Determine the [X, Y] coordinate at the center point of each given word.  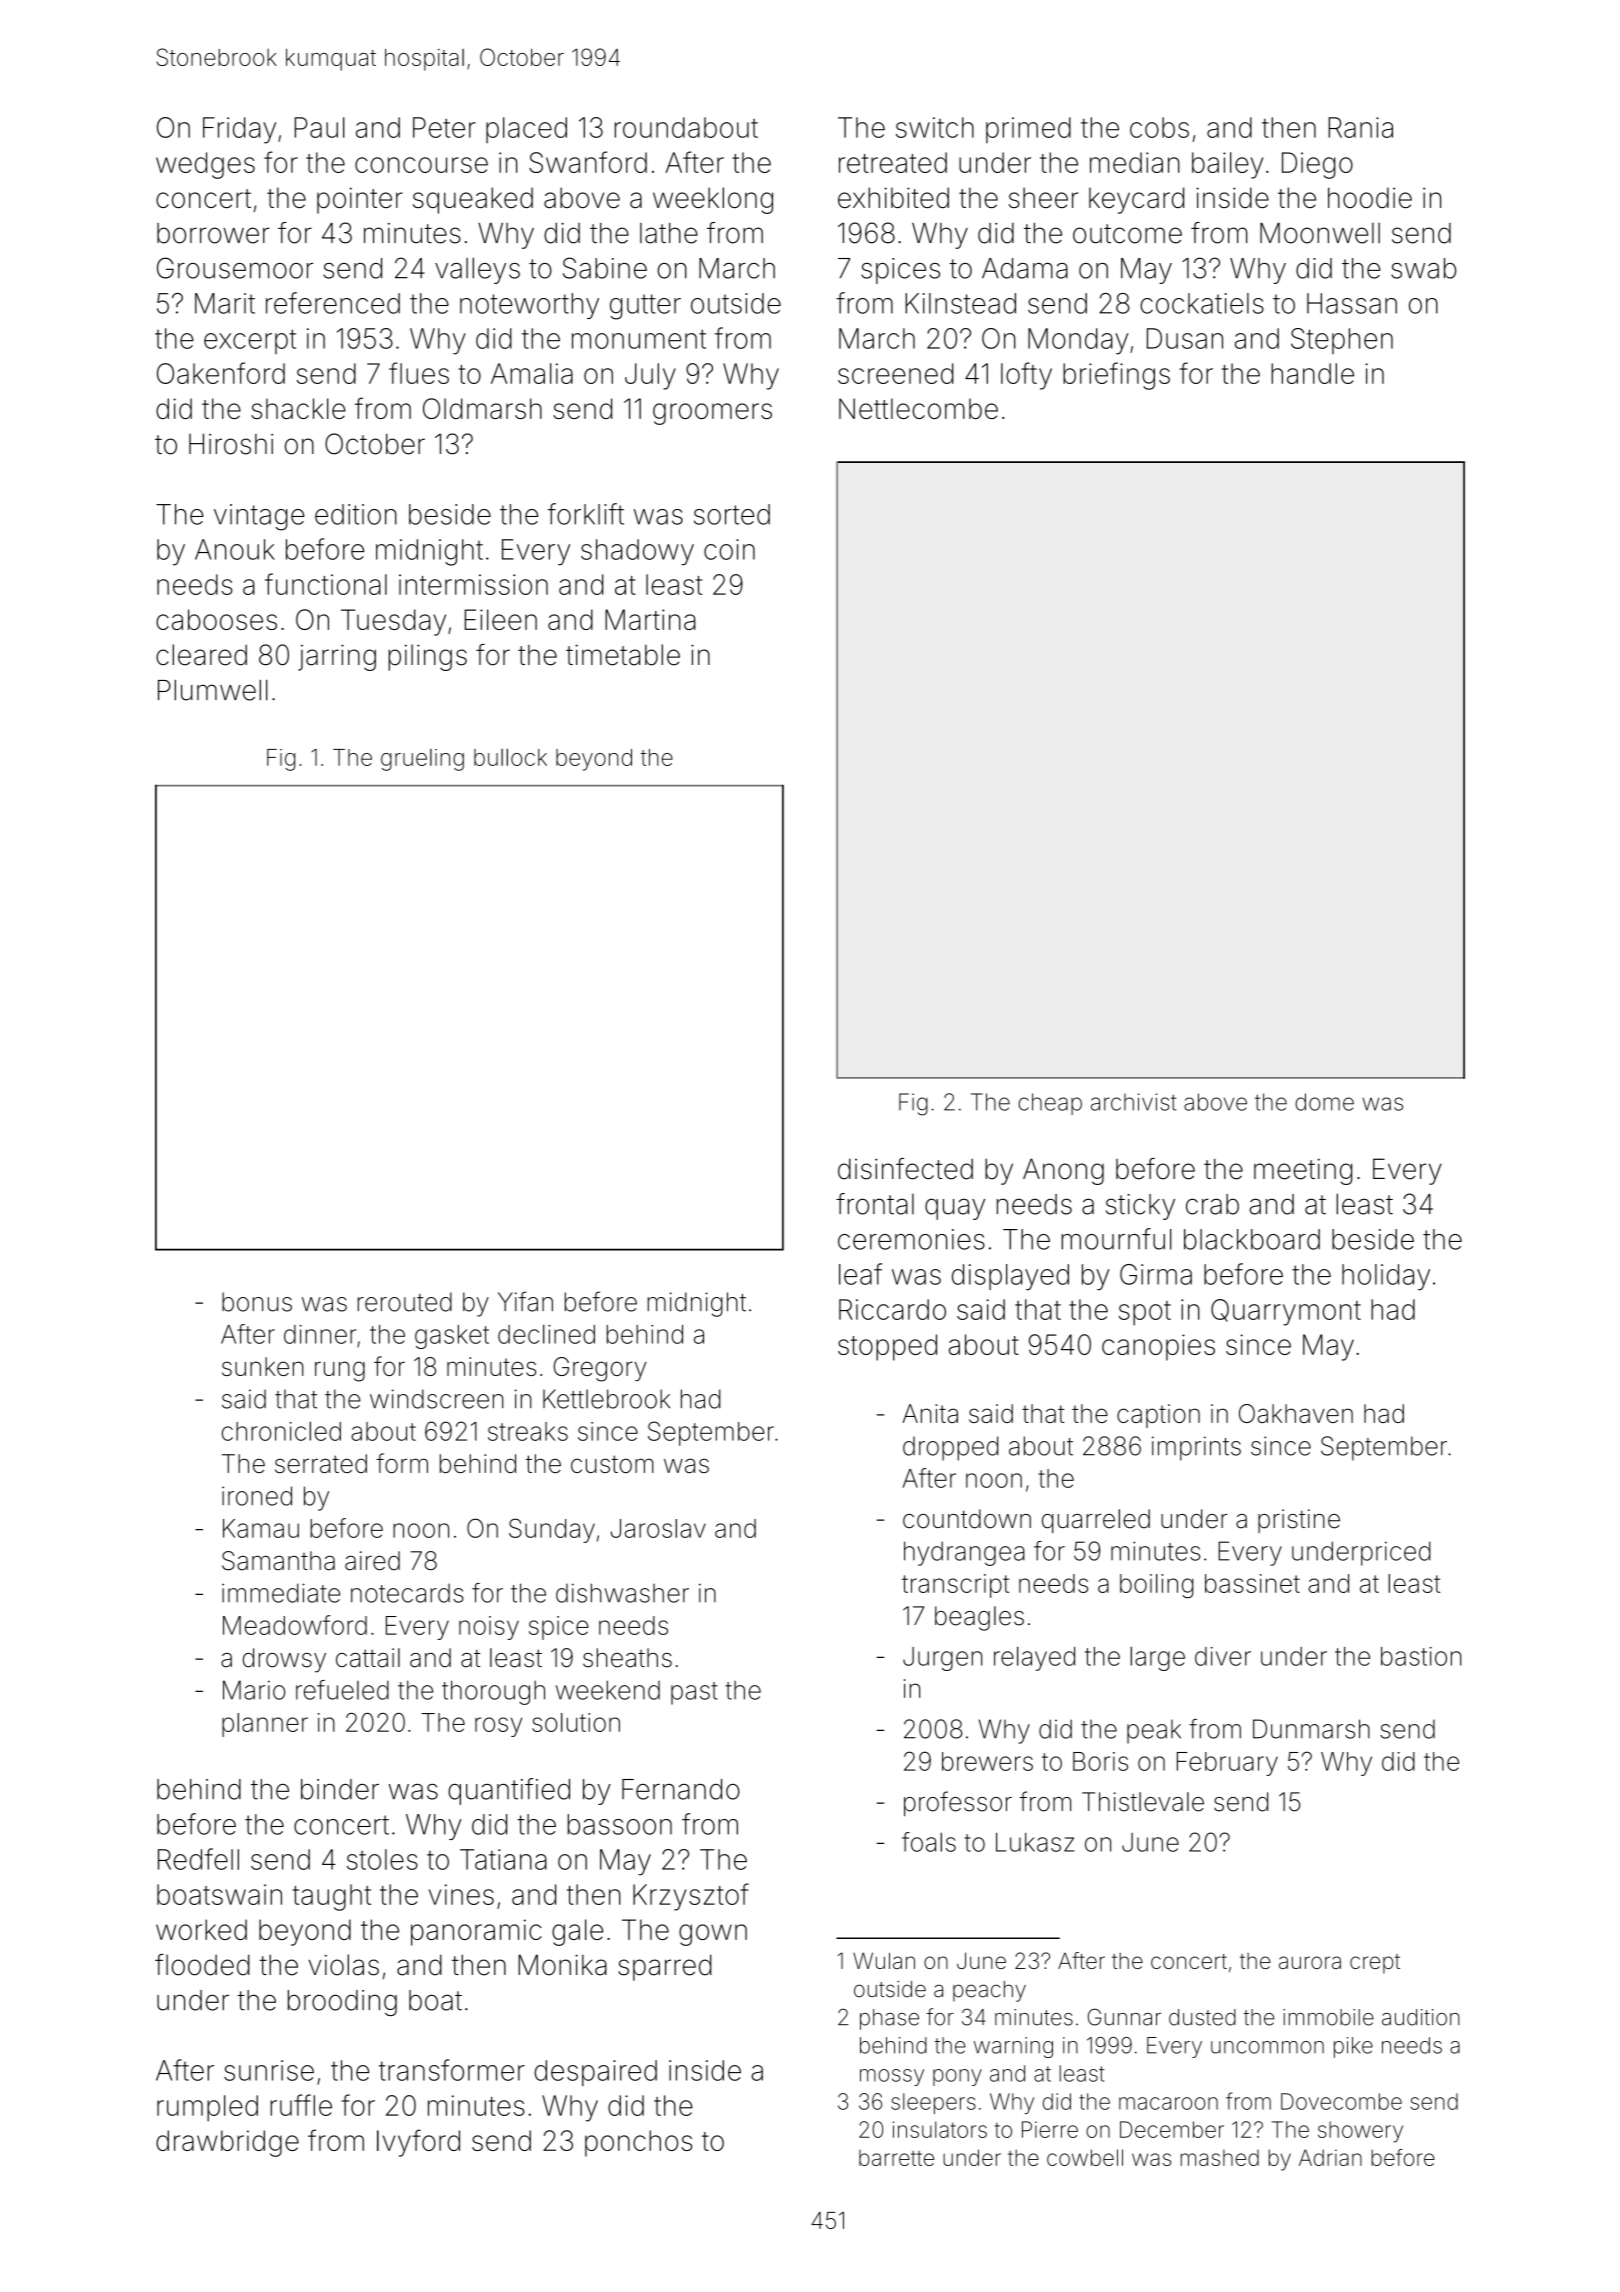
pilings [427, 657]
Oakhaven [1296, 1413]
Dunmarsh [1311, 1729]
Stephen [1342, 341]
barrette [896, 2158]
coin [729, 549]
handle [1312, 373]
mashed [1220, 2157]
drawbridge [227, 2143]
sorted [732, 514]
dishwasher [622, 1593]
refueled [342, 1690]
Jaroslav [658, 1528]
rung [340, 1371]
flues [419, 373]
